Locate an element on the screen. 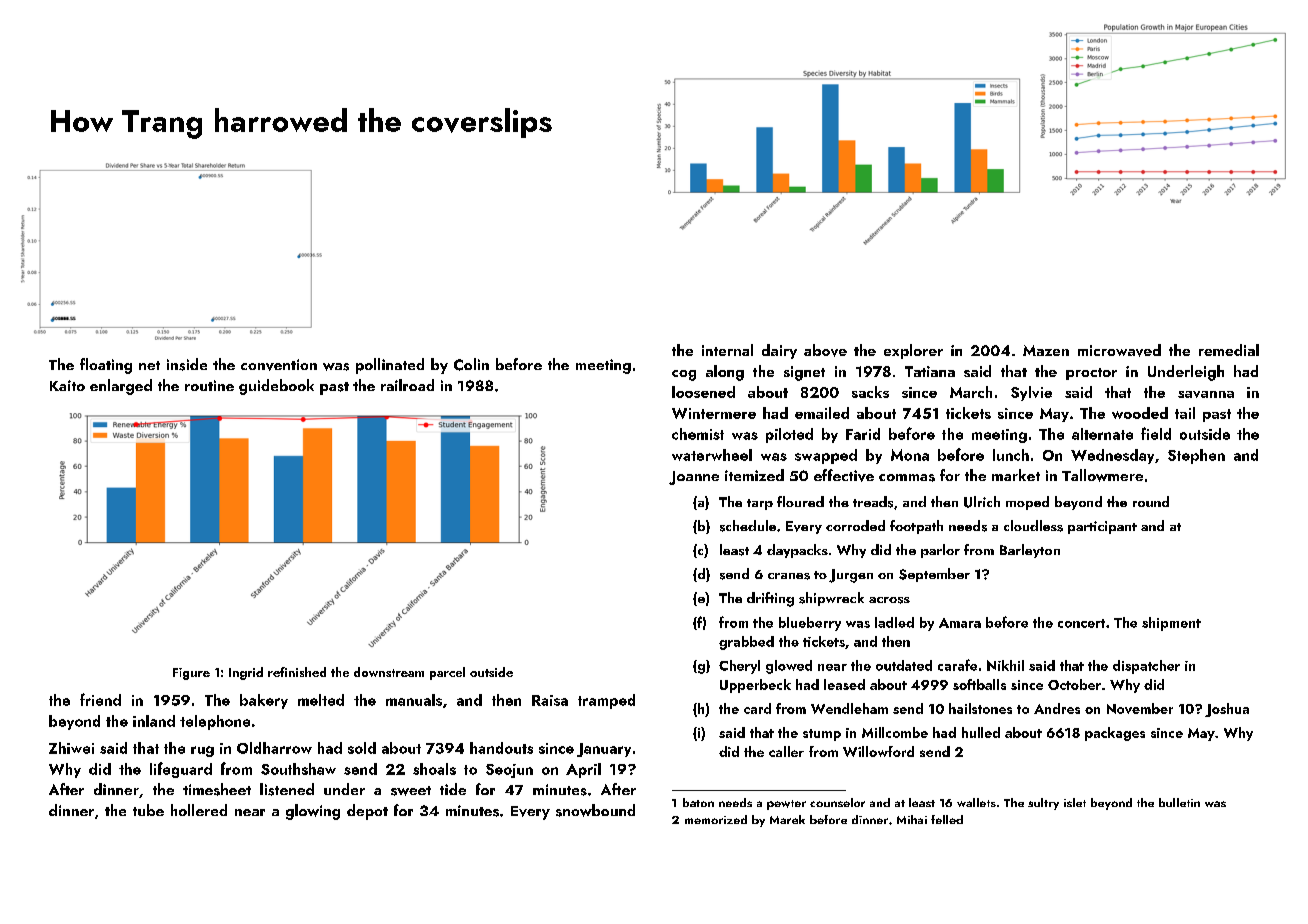  tide is located at coordinates (453, 789).
